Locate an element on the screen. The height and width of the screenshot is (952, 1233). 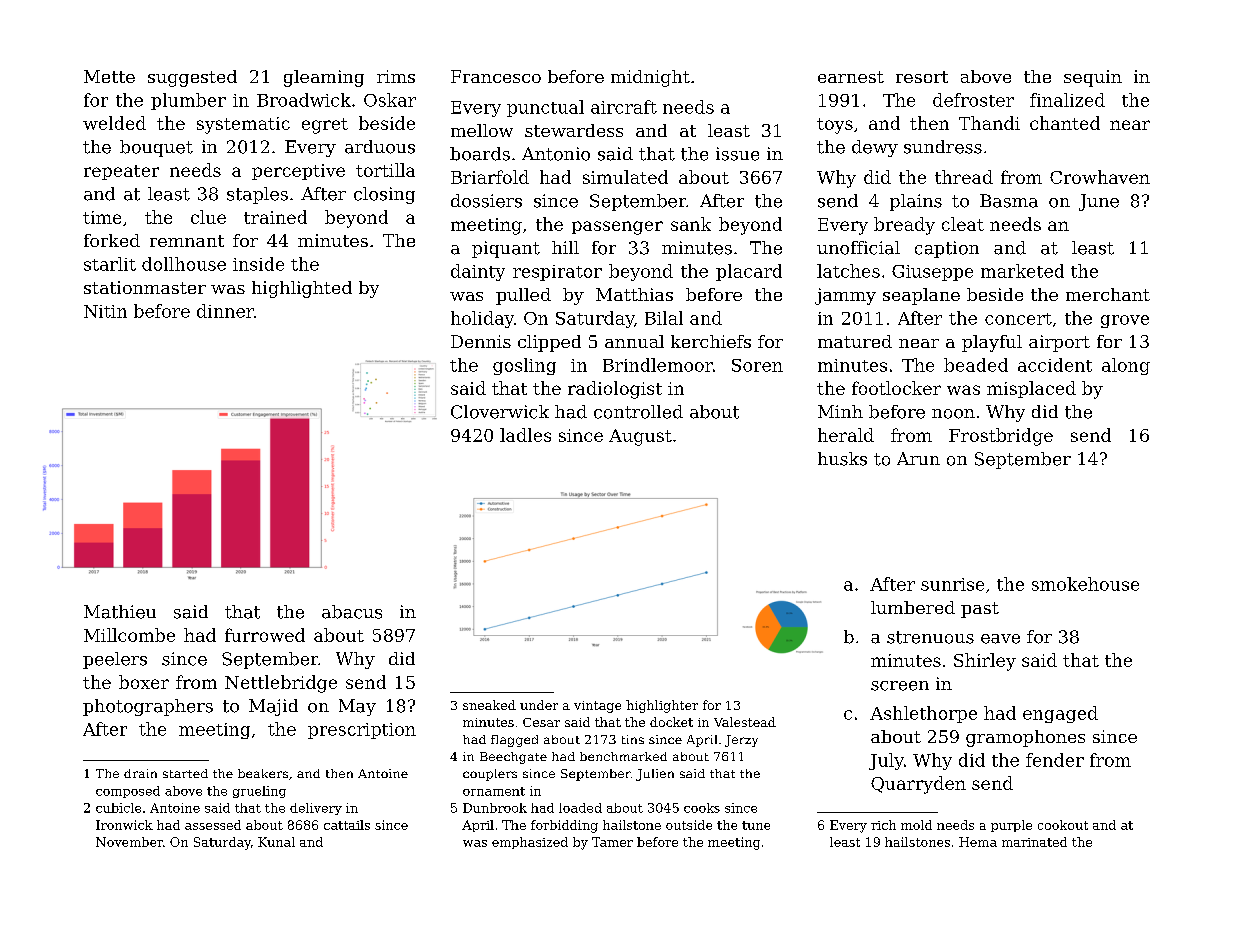
Mathieu is located at coordinates (120, 612).
